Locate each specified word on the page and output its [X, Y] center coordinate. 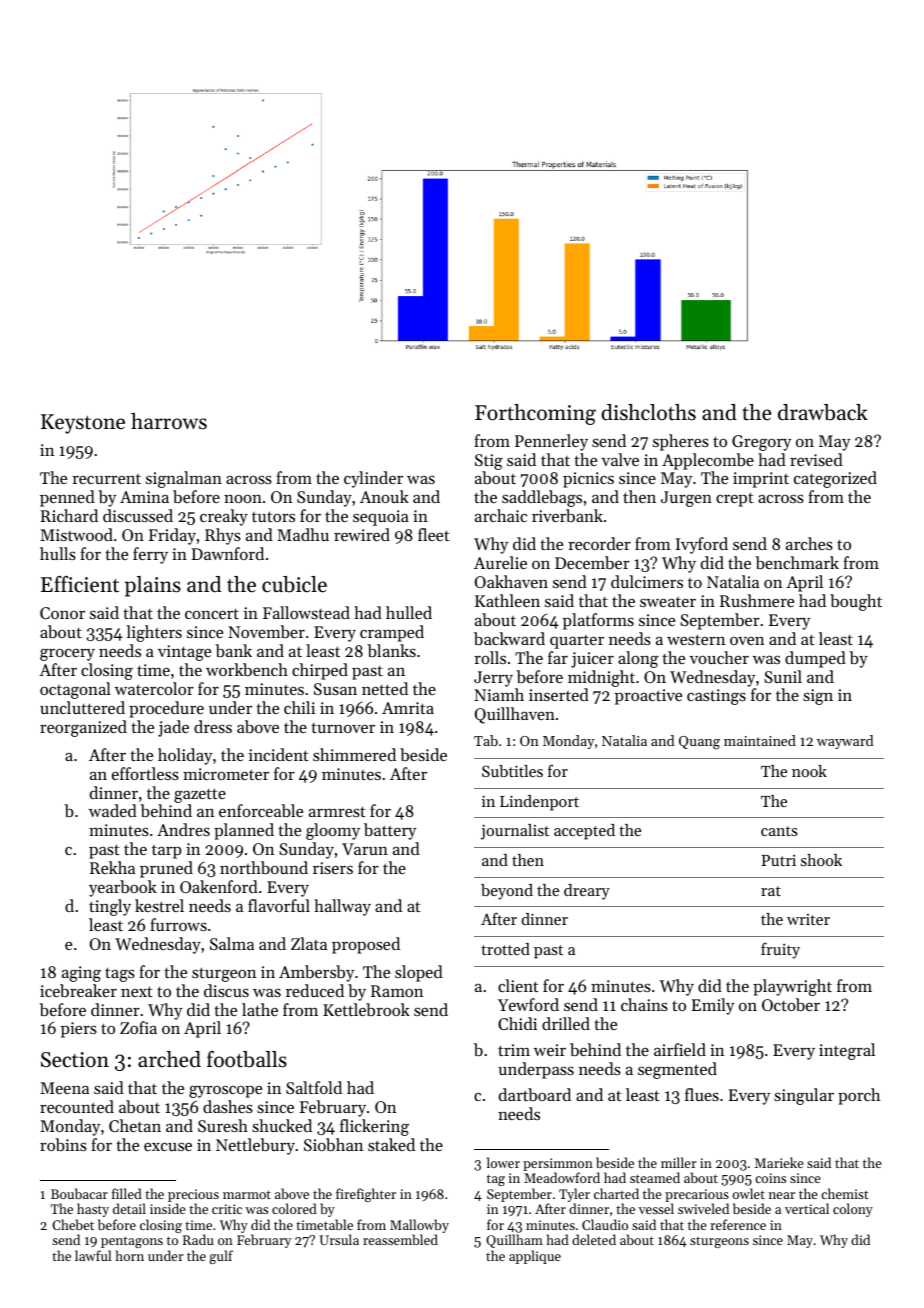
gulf [221, 1257]
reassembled [400, 1239]
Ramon [397, 991]
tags [120, 974]
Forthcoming [535, 414]
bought [856, 602]
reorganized [83, 728]
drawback [823, 412]
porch [859, 1096]
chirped [320, 671]
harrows [169, 421]
